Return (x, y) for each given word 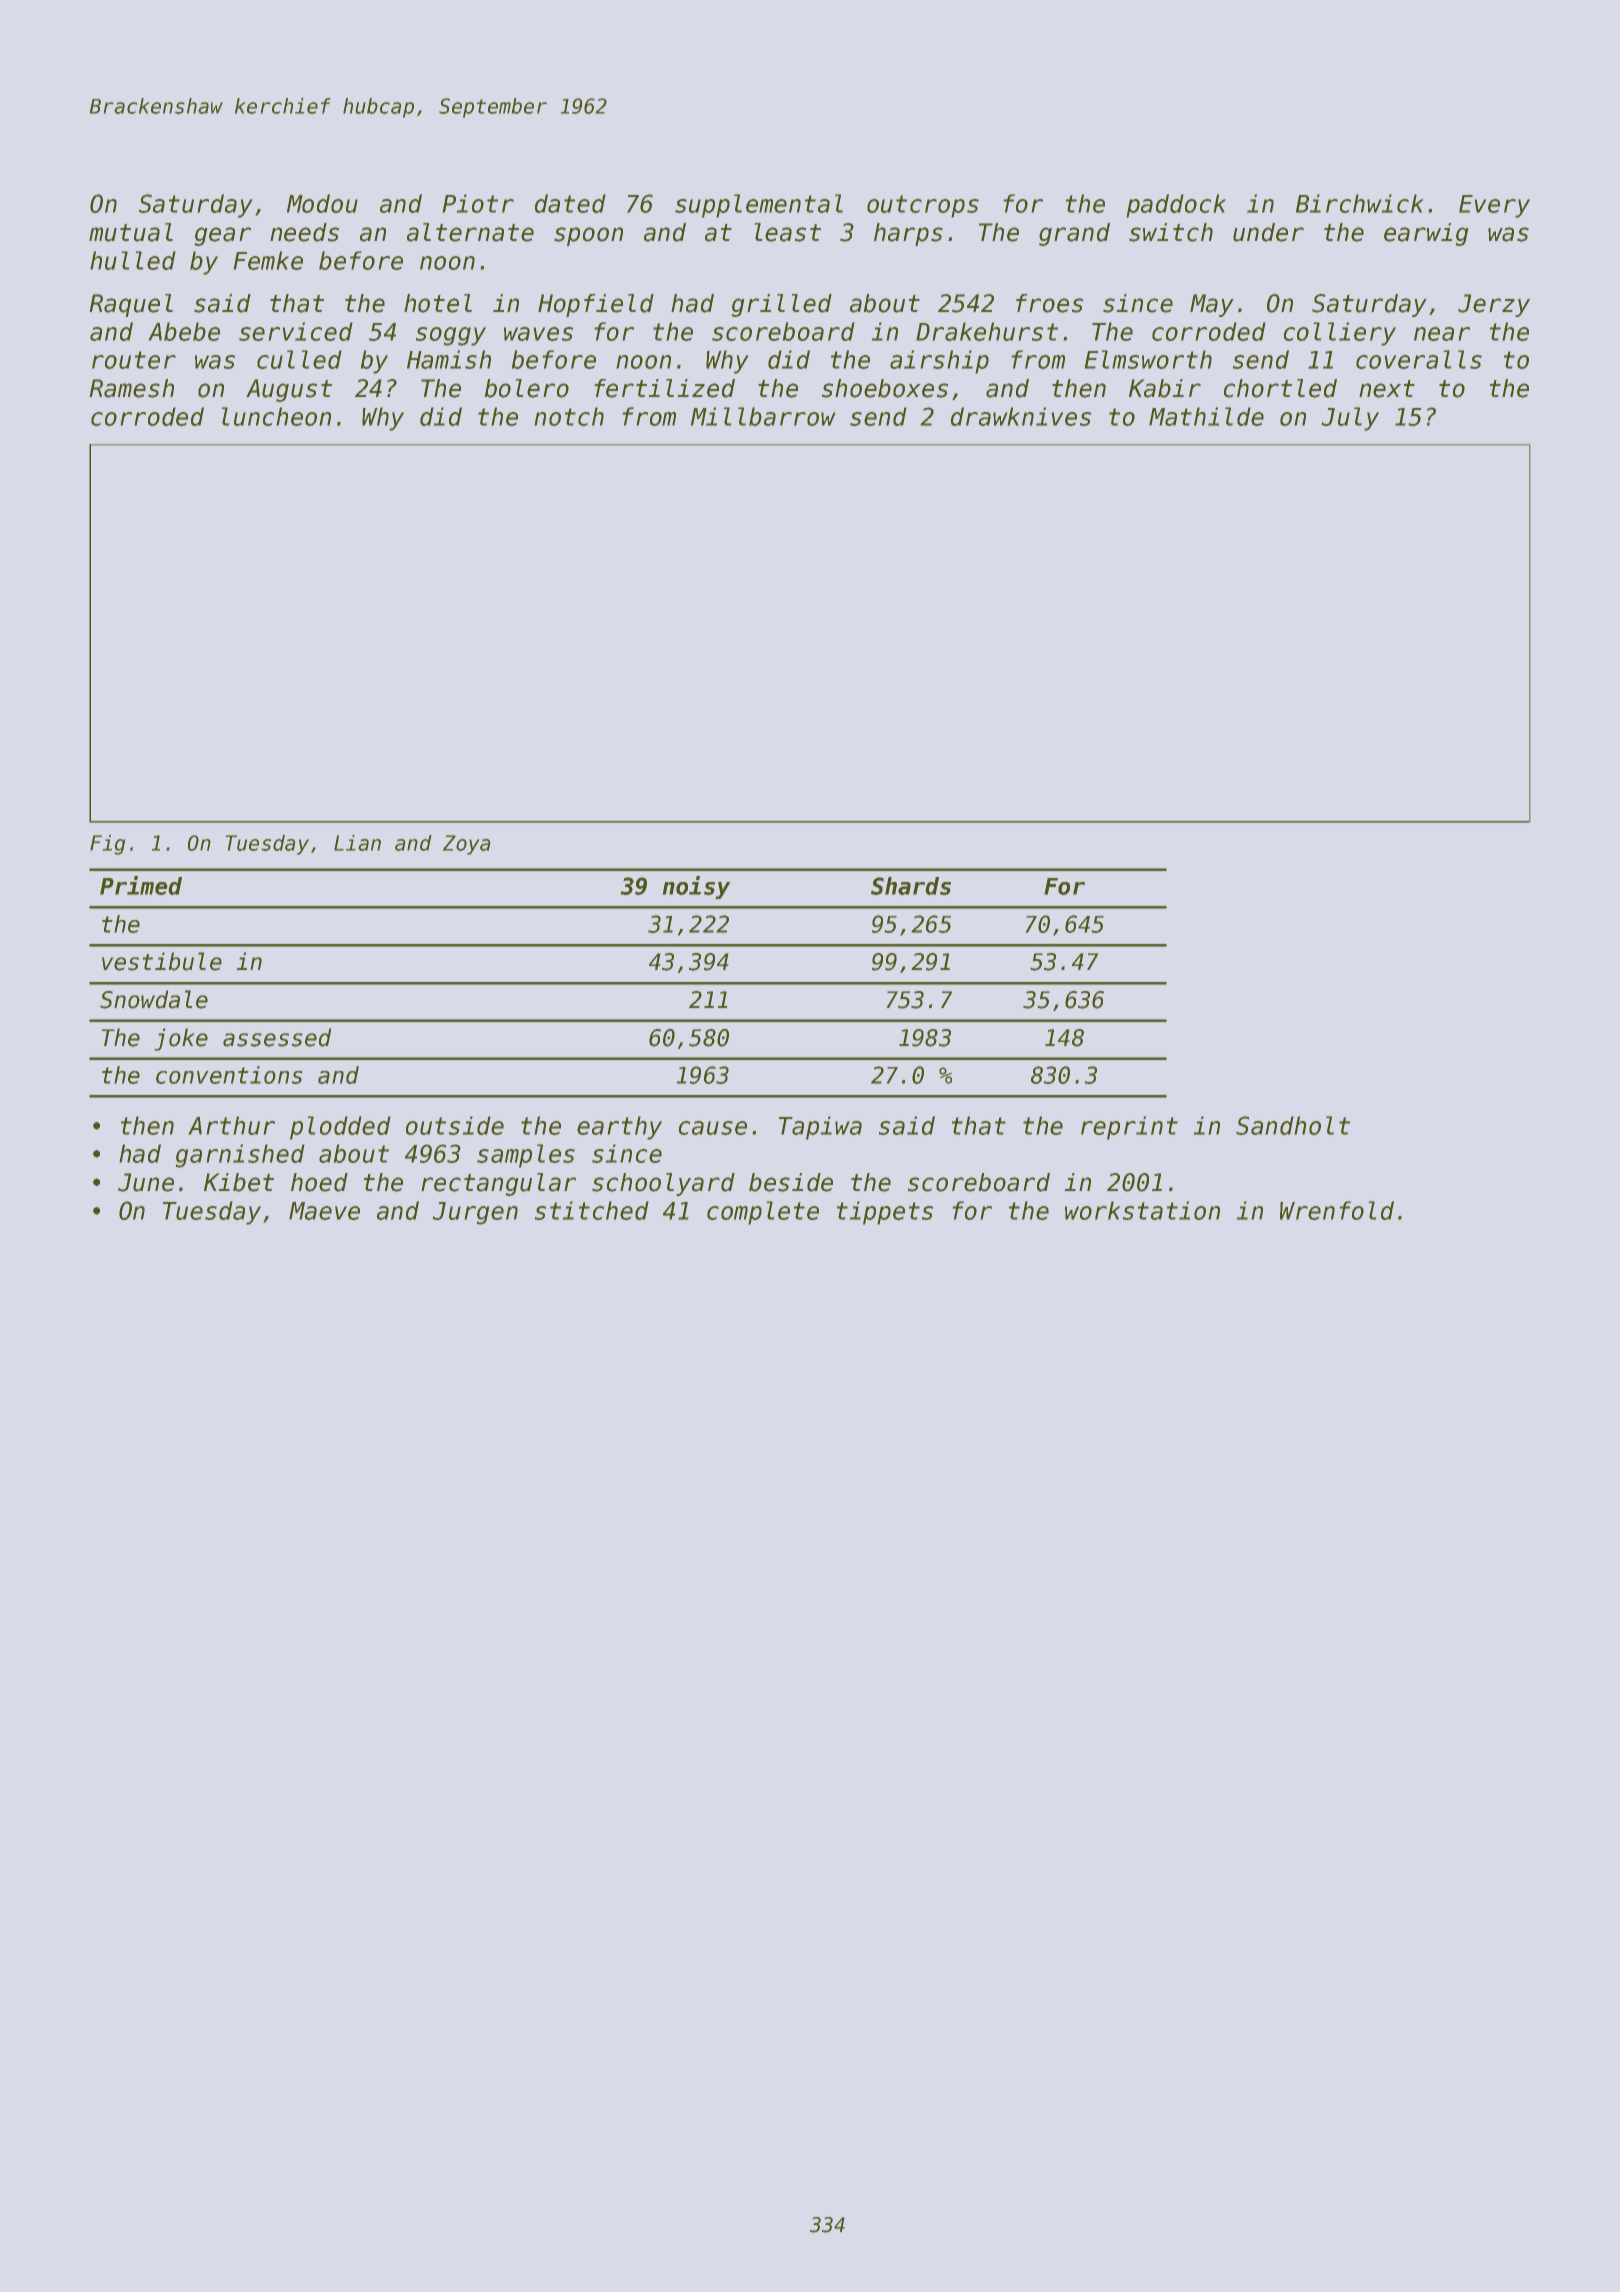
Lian (357, 843)
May (1212, 305)
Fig (107, 845)
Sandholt (1293, 1125)
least (788, 232)
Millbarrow (763, 416)
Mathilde (1206, 416)
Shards (911, 886)
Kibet (239, 1182)
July (1350, 419)
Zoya (466, 845)
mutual (131, 232)
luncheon (276, 416)
